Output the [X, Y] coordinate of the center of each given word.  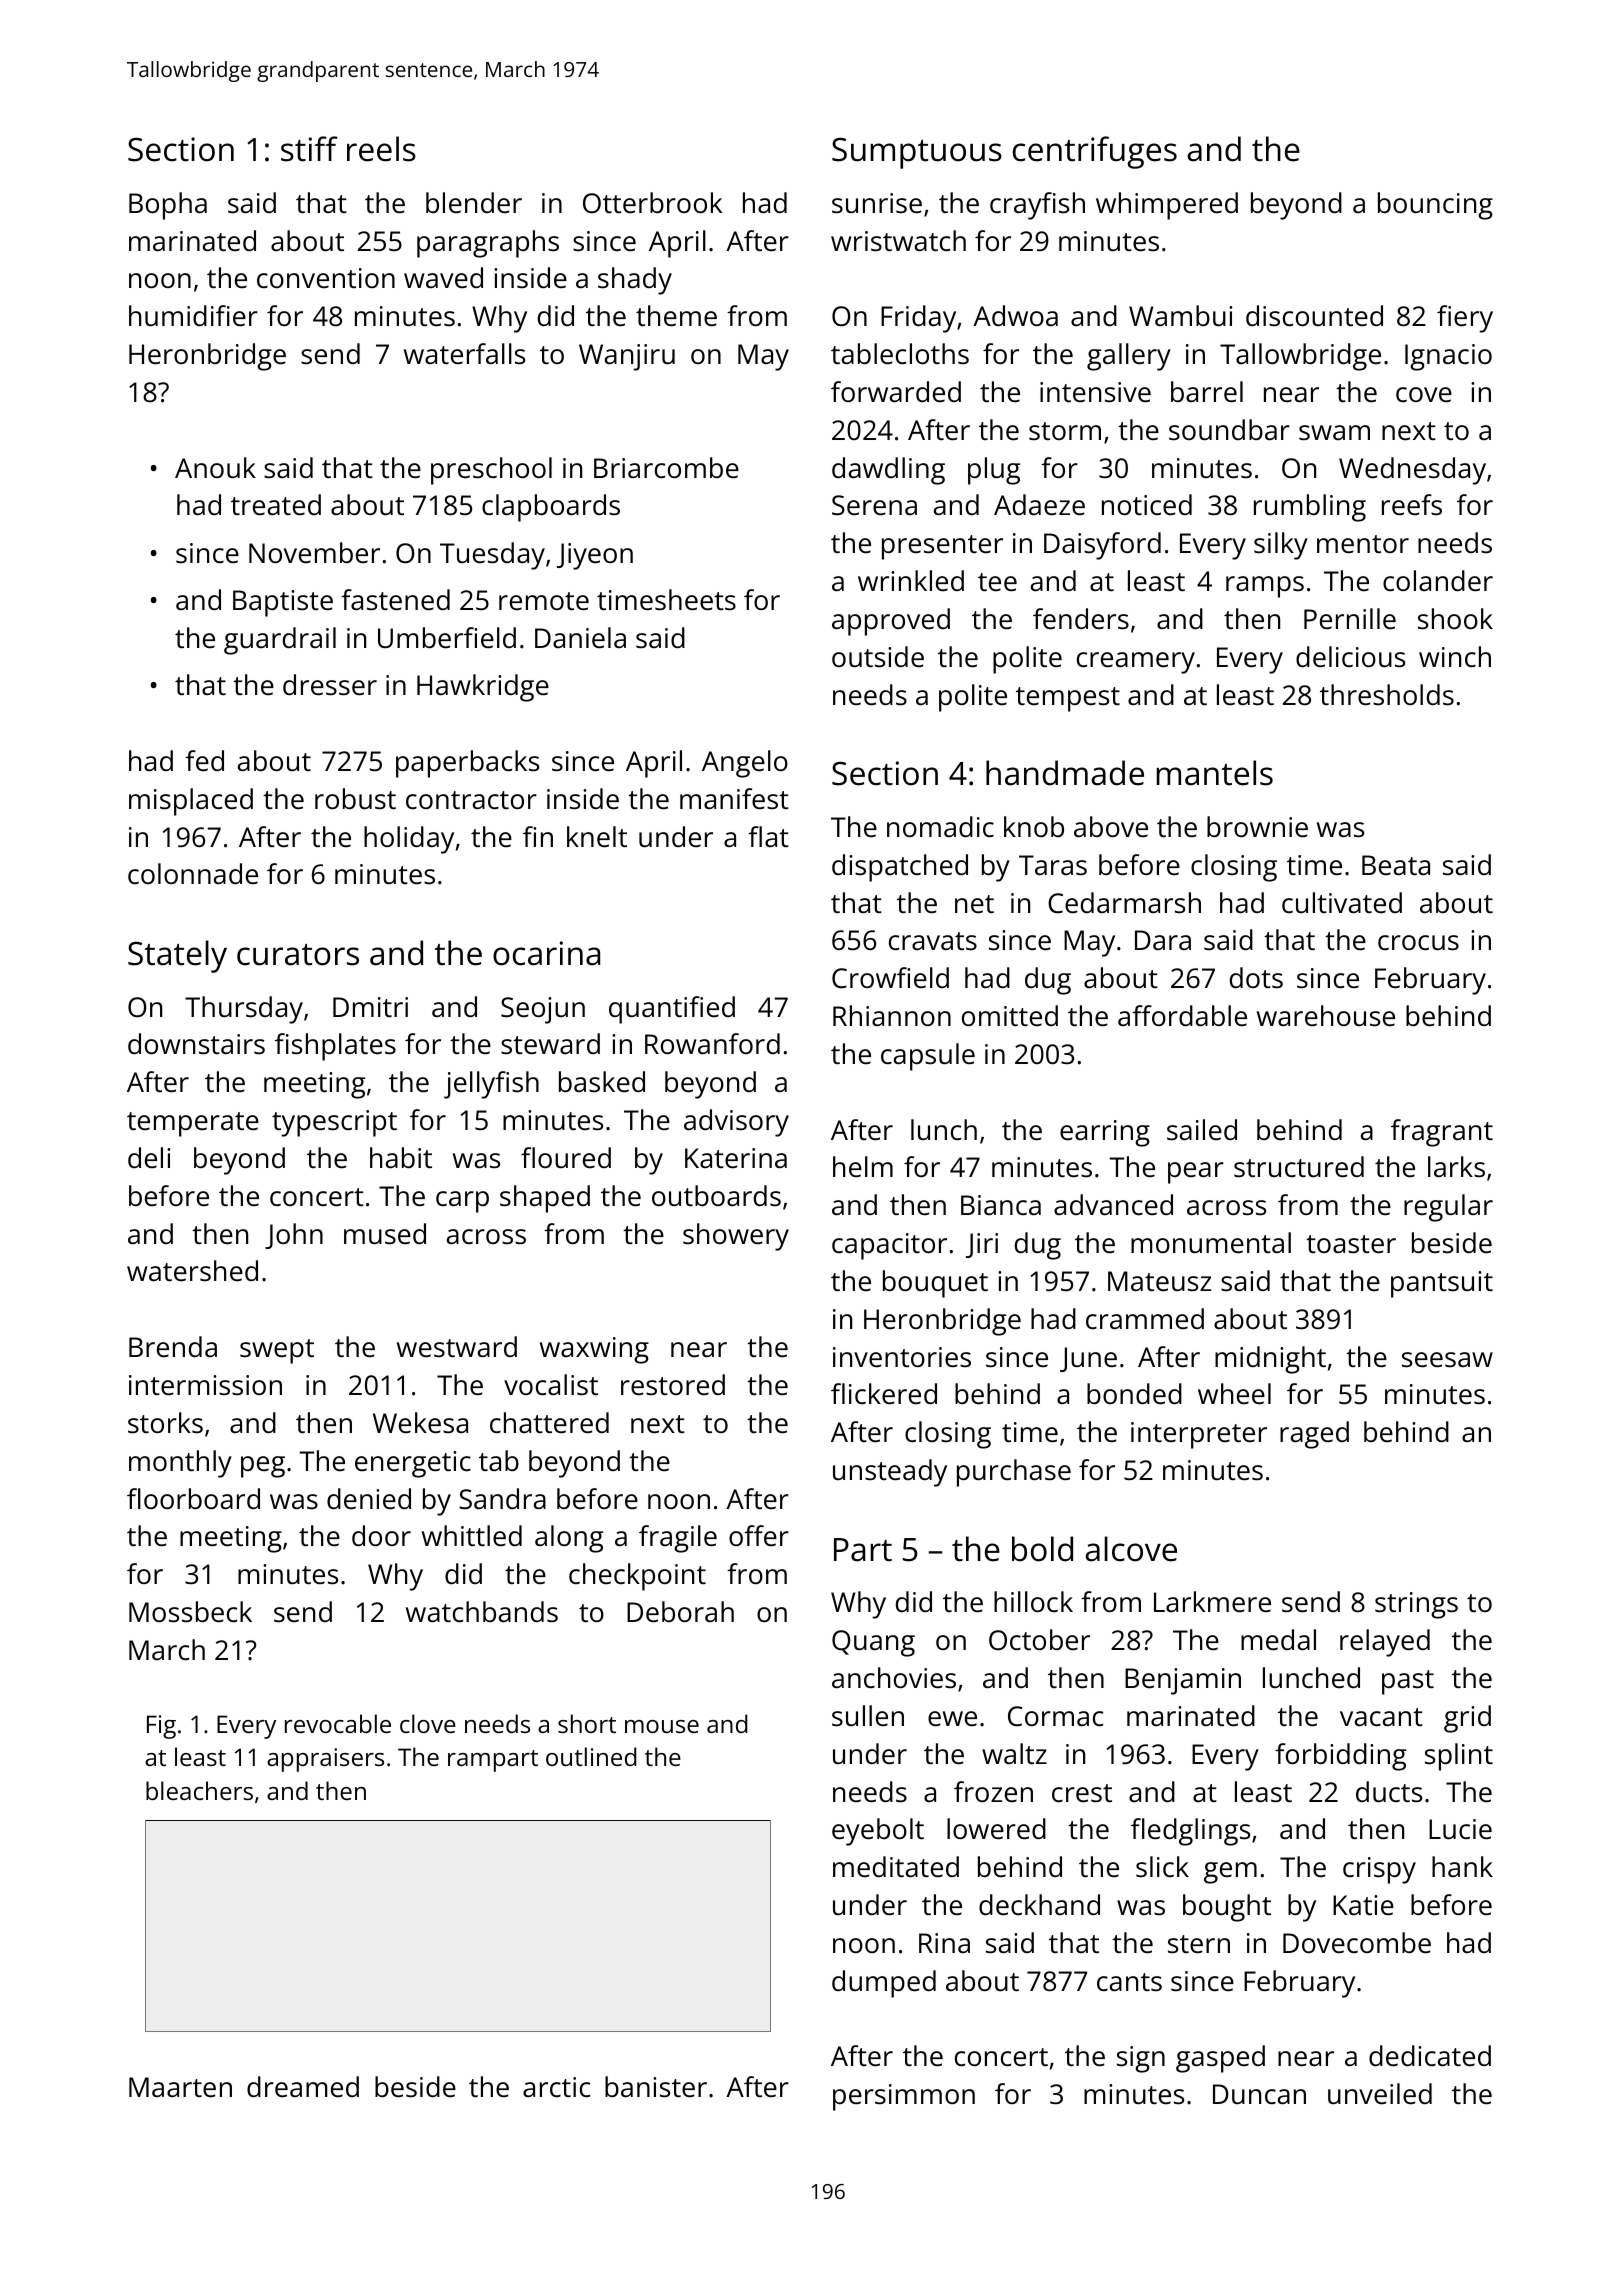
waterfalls [464, 354]
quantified [672, 1010]
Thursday [244, 1010]
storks [165, 1423]
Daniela [580, 638]
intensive [1095, 392]
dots [1256, 977]
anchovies [894, 1678]
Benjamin [1183, 1681]
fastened [395, 600]
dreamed [303, 2087]
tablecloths [900, 354]
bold [1042, 1549]
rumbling [1310, 508]
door [381, 1535]
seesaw [1447, 1360]
